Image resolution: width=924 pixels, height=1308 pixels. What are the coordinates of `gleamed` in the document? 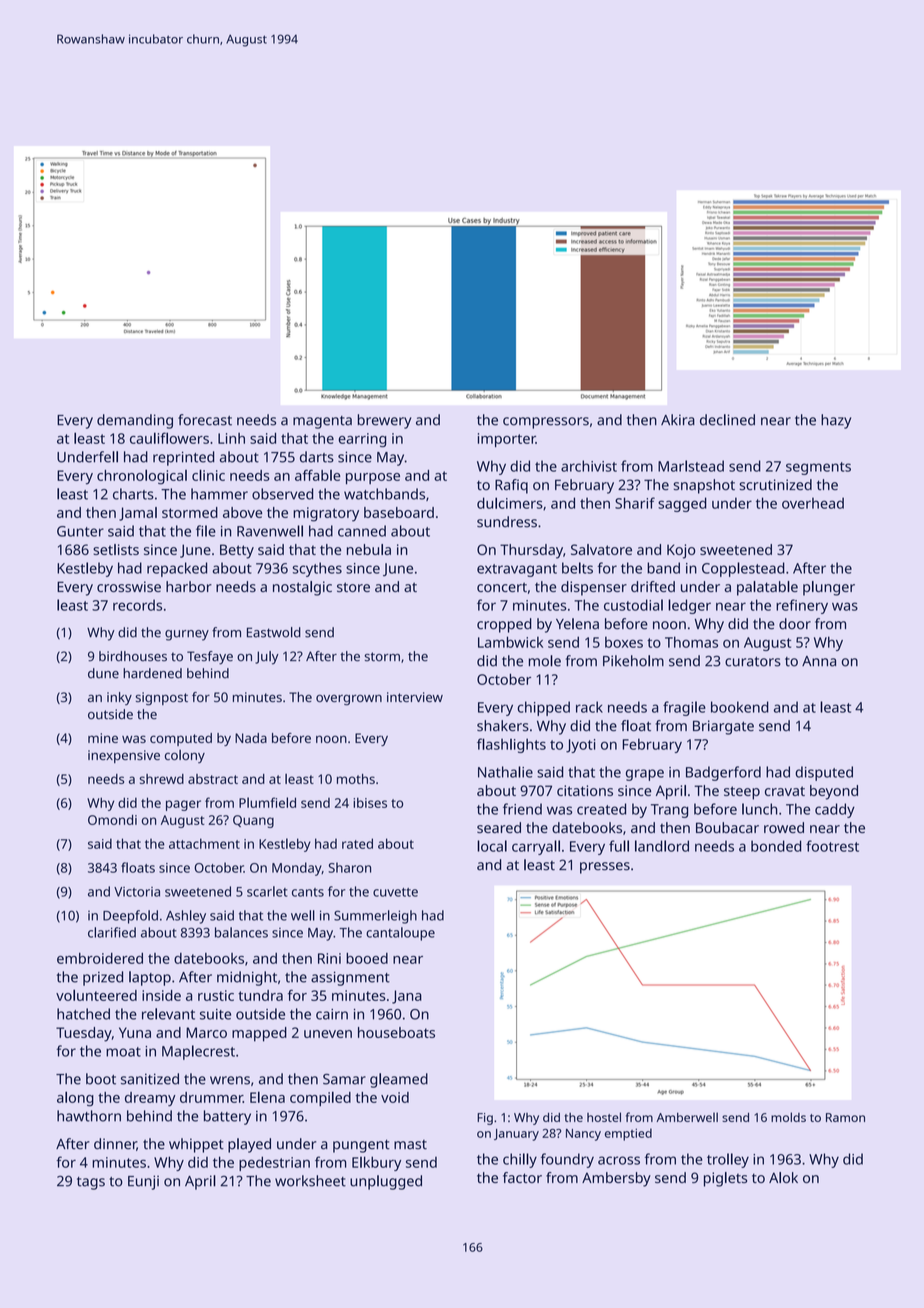 It's located at (399, 1080).
